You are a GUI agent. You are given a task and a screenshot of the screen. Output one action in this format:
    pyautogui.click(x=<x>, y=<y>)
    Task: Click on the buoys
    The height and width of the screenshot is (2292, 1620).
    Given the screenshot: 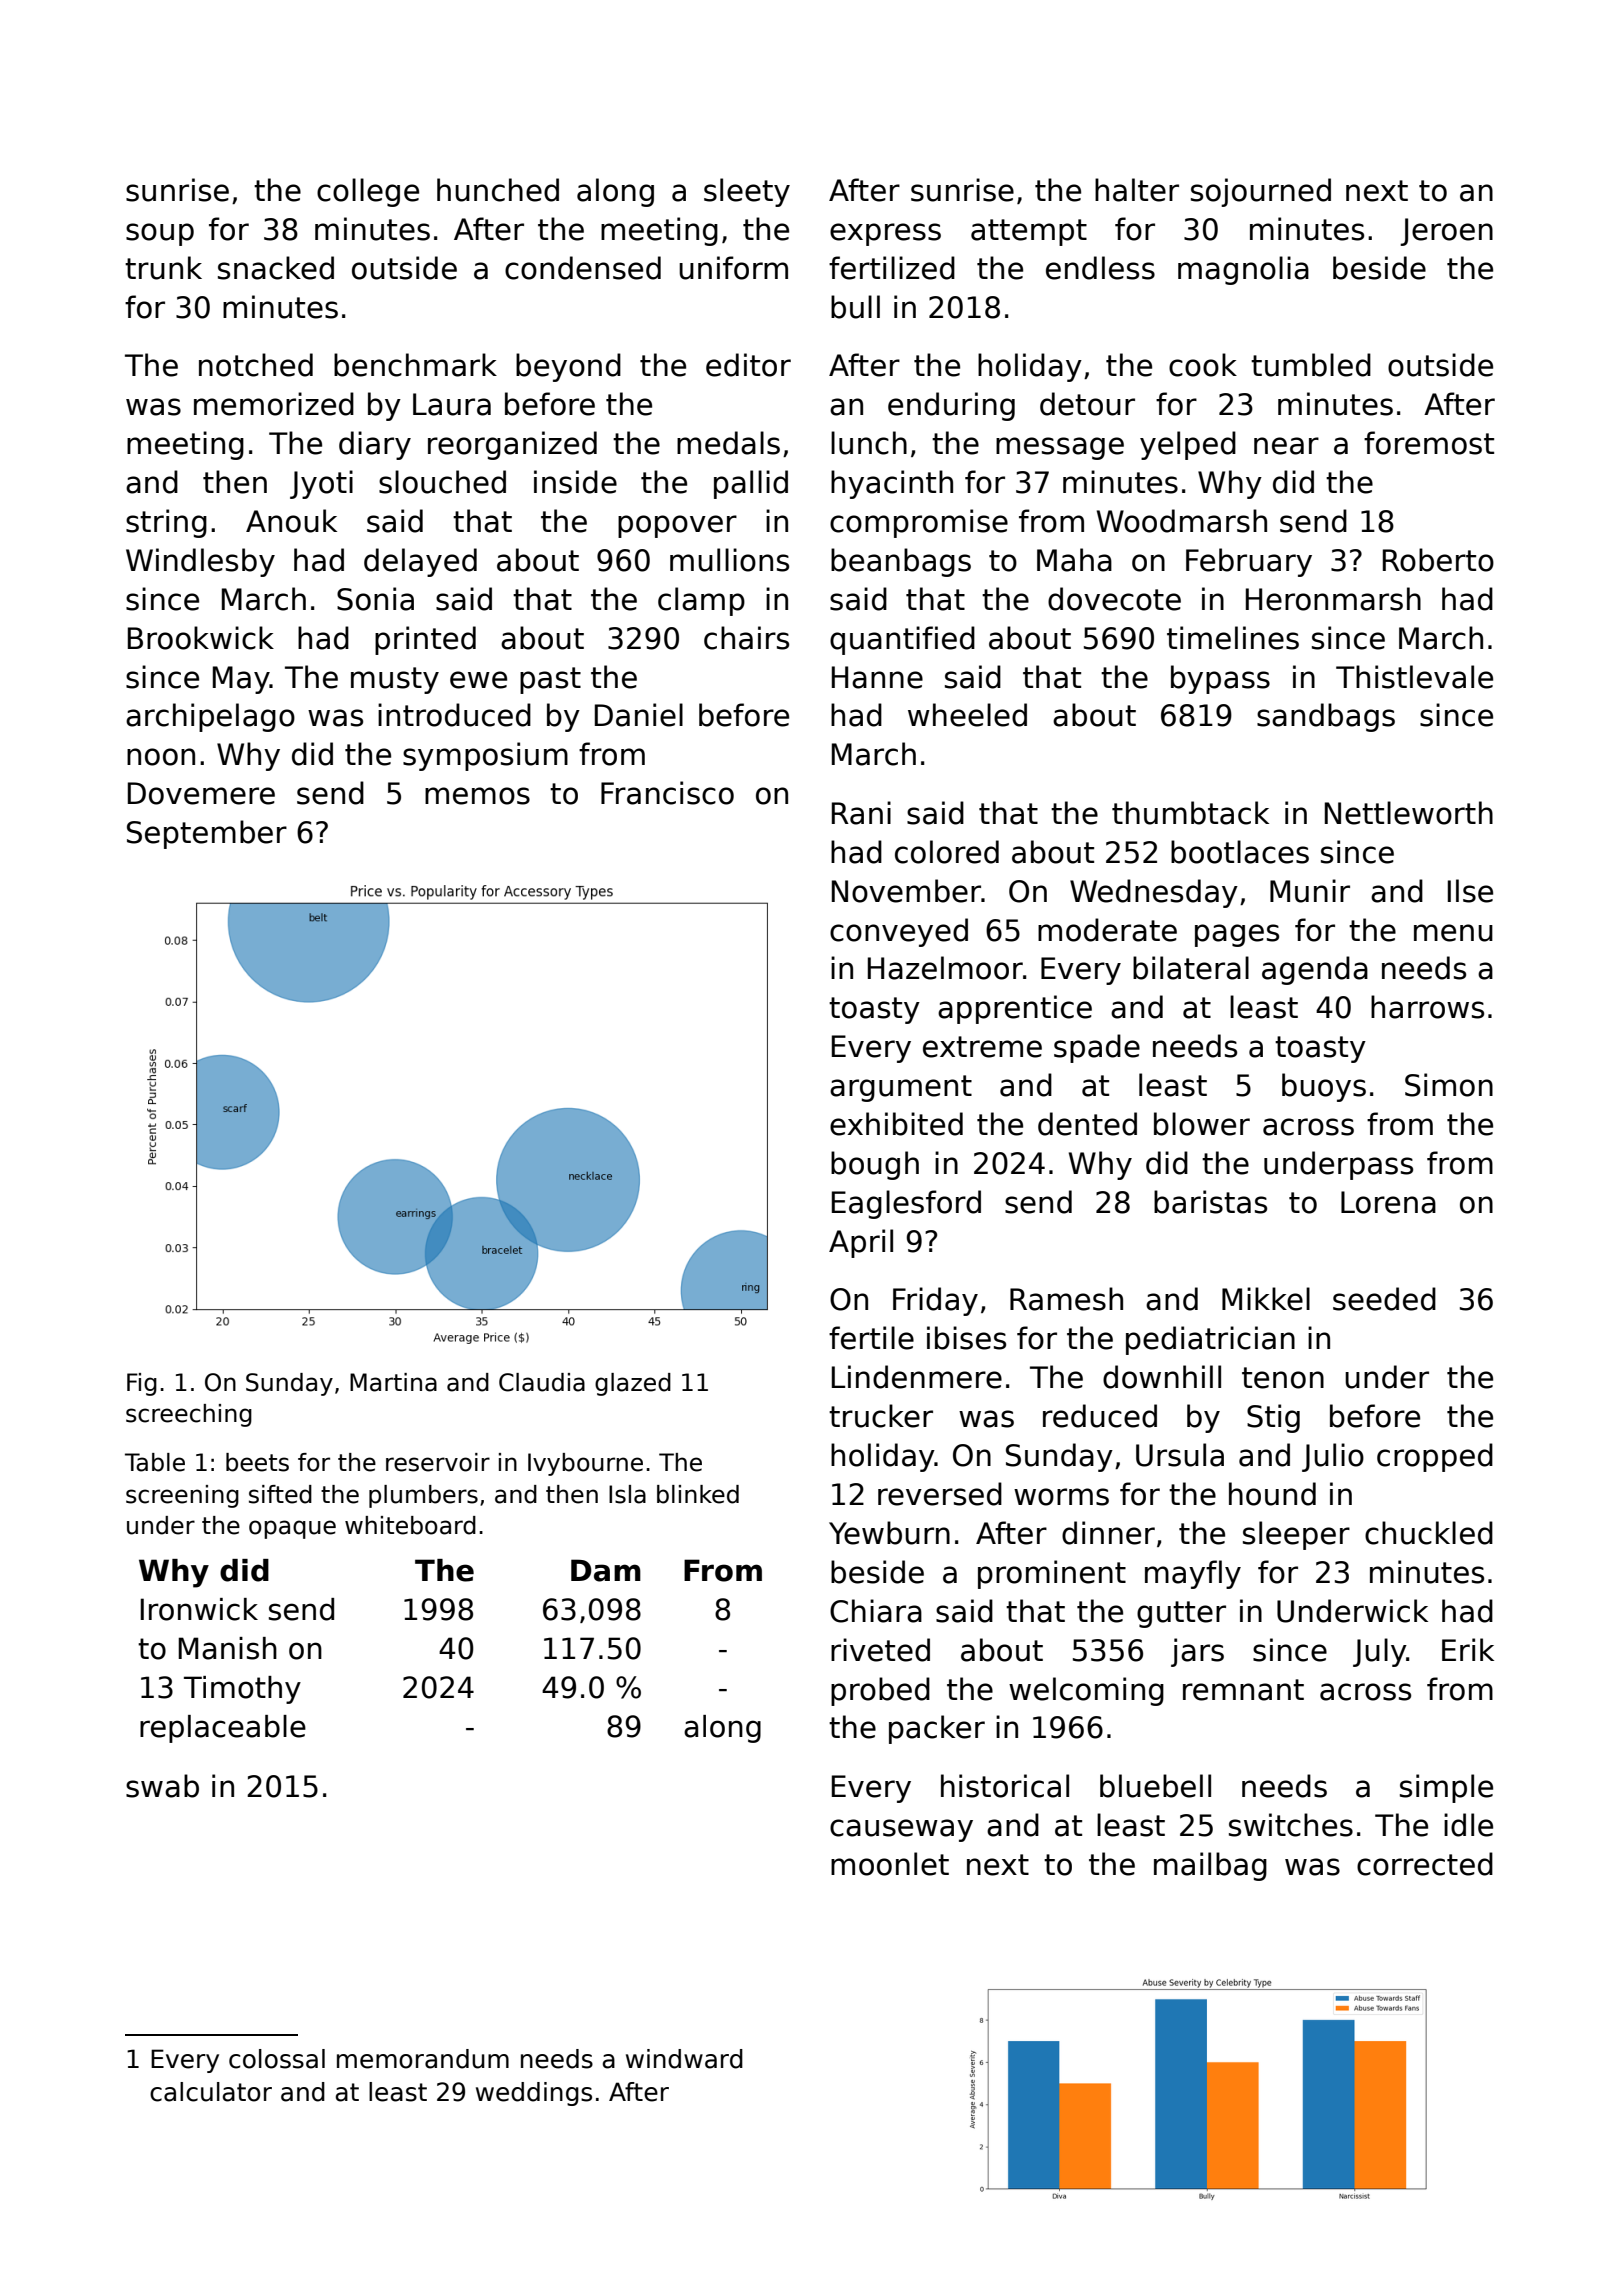 What is the action you would take?
    pyautogui.click(x=1324, y=1087)
